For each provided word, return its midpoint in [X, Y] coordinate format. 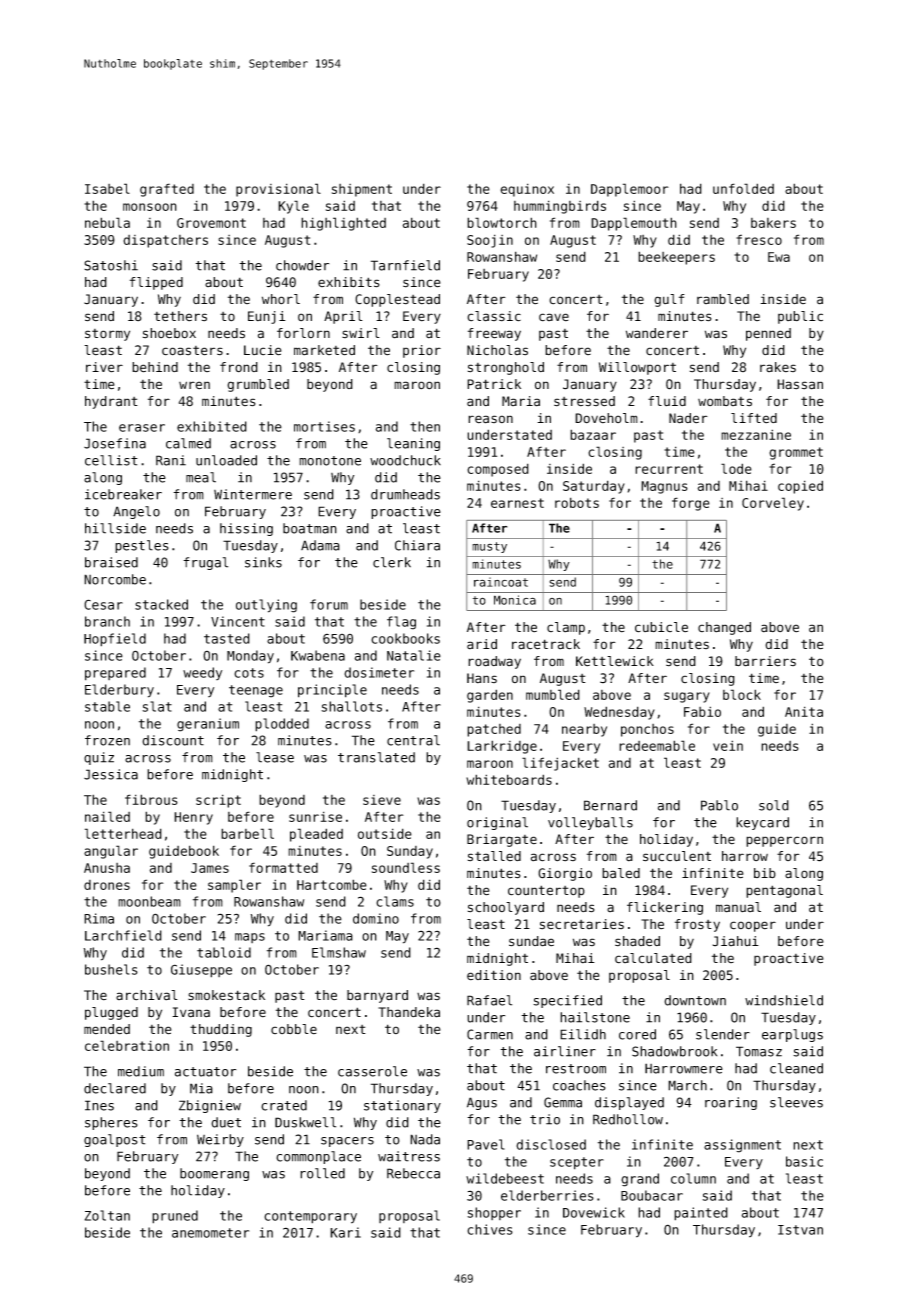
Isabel [107, 188]
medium [141, 1071]
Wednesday [619, 713]
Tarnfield [405, 265]
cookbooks [405, 638]
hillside [115, 528]
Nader [688, 418]
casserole [372, 1071]
